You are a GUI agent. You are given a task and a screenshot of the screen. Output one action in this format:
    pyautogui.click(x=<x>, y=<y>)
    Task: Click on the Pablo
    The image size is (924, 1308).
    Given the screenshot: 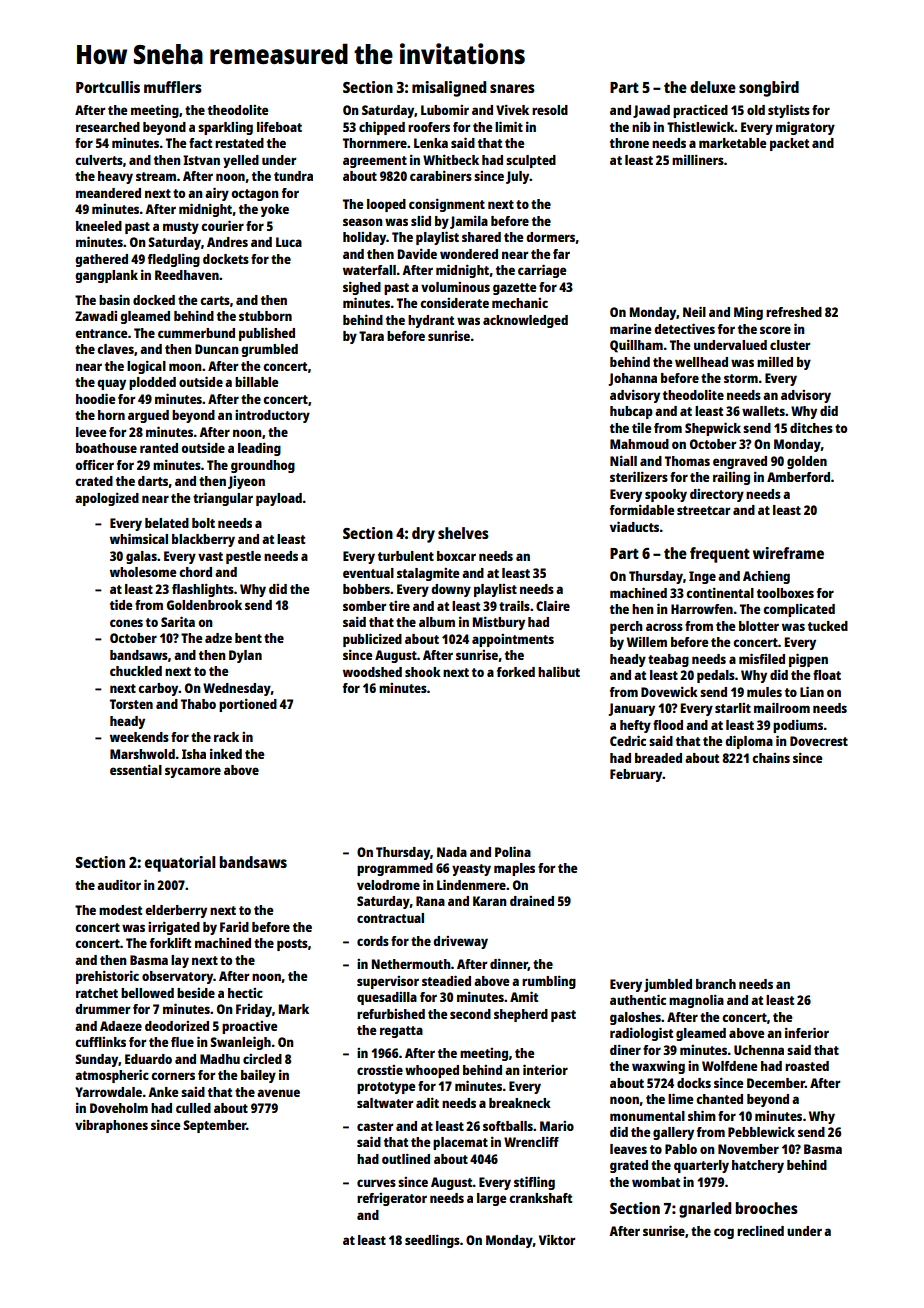 What is the action you would take?
    pyautogui.click(x=681, y=1149)
